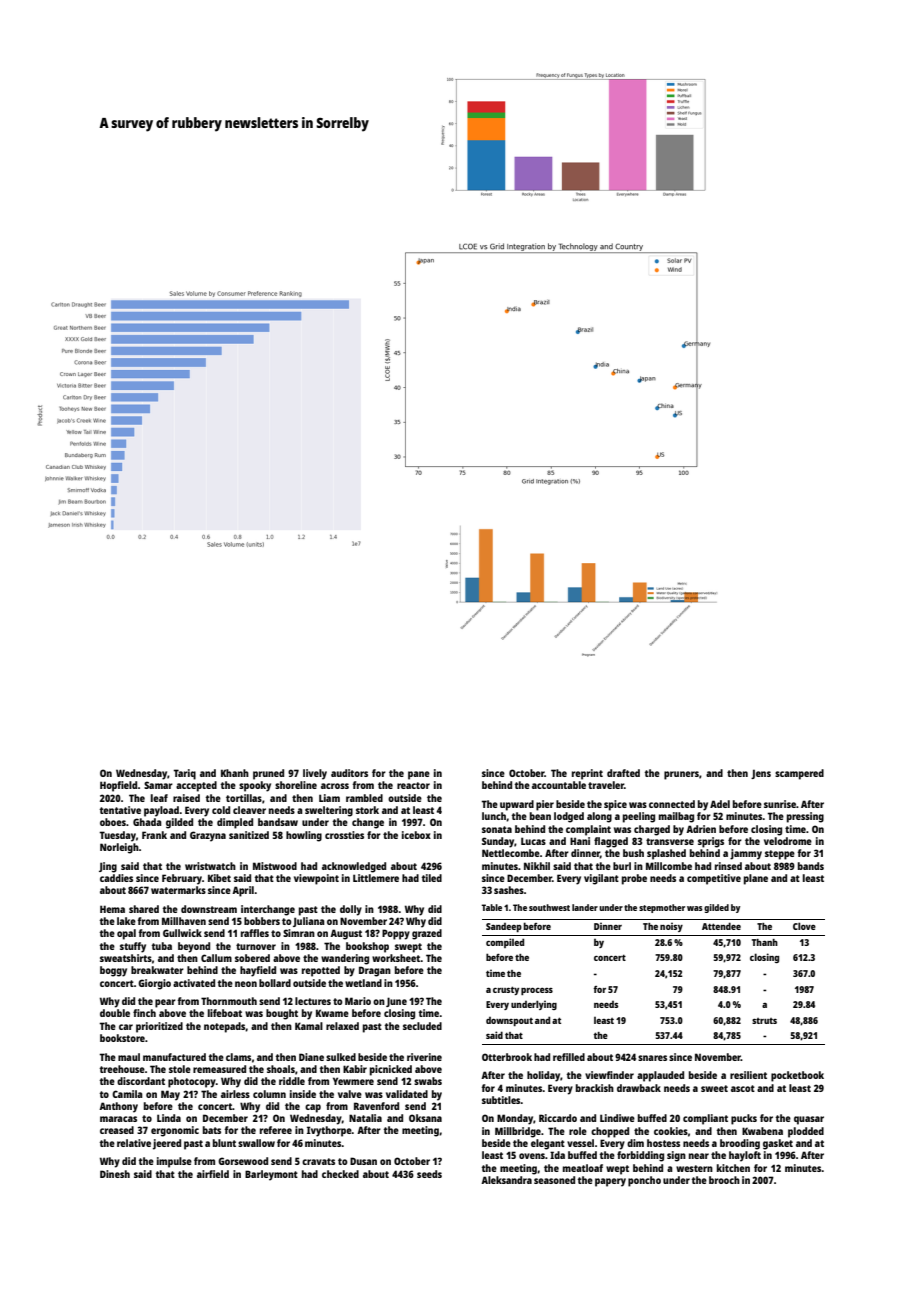 The height and width of the document is (1308, 924). Describe the element at coordinates (313, 1001) in the document. I see `lectures` at that location.
